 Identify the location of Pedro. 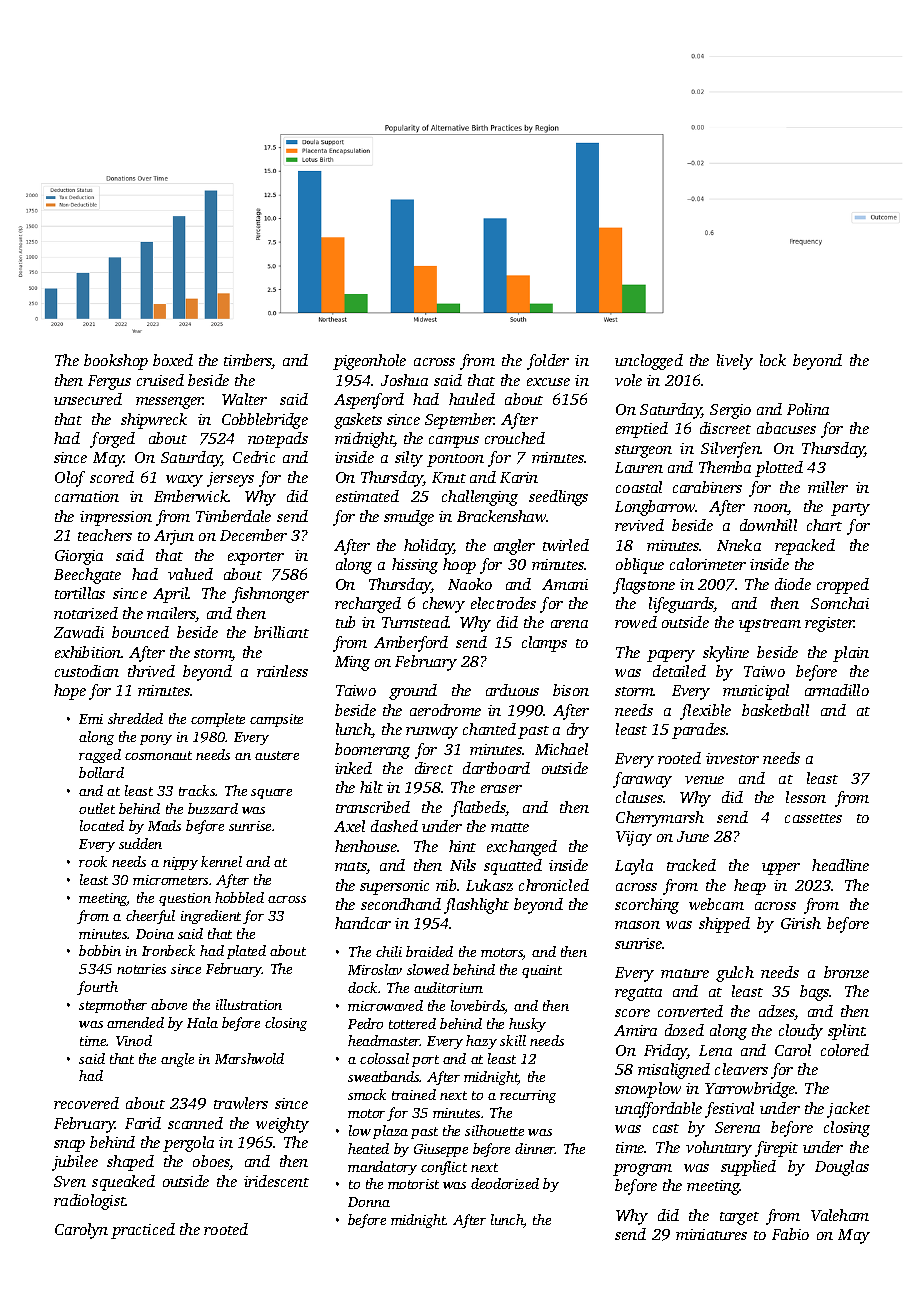
(365, 1023).
